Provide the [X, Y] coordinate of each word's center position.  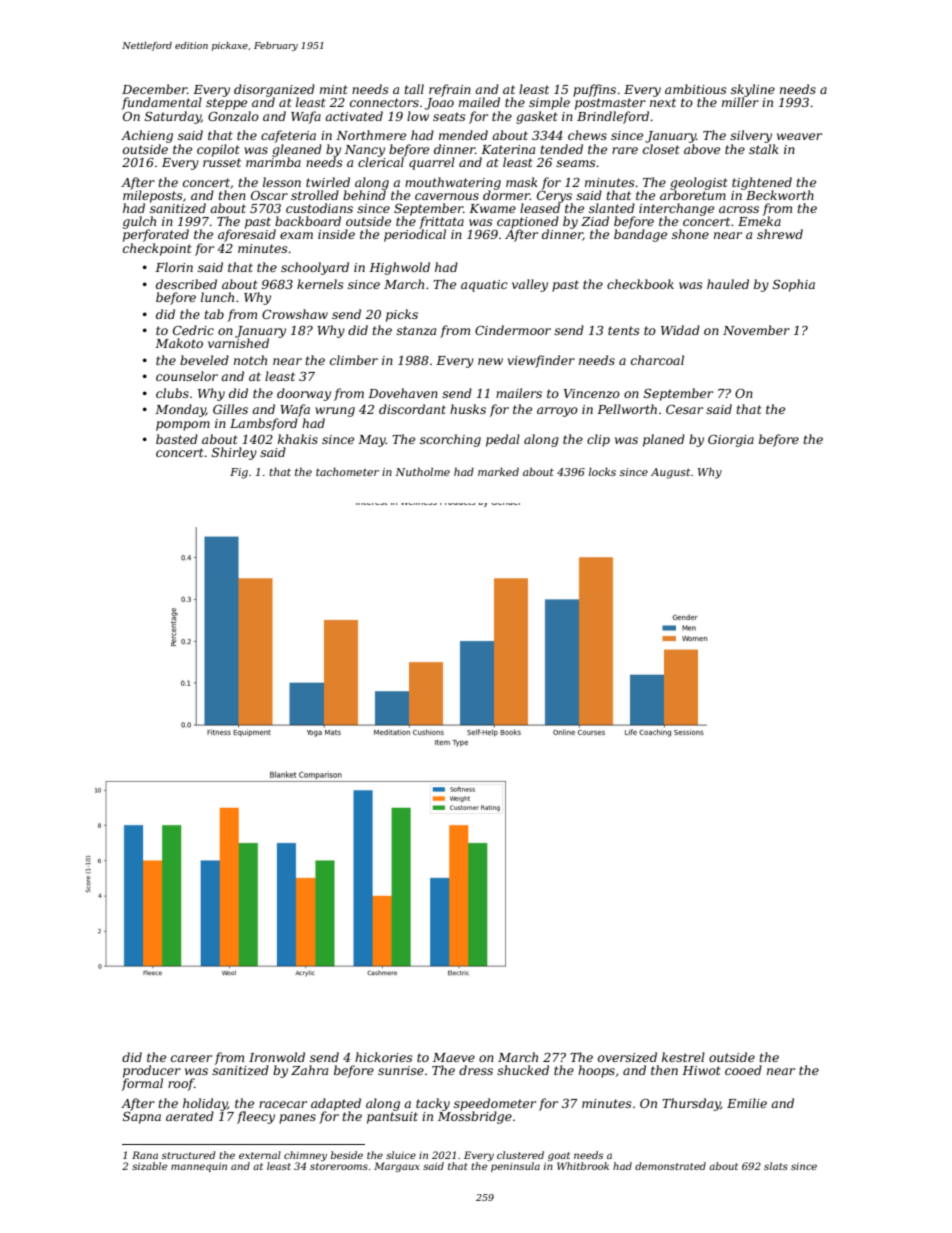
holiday [205, 1104]
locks [602, 471]
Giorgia [731, 441]
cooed [743, 1070]
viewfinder [541, 361]
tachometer [347, 471]
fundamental [161, 103]
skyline [753, 91]
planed [664, 440]
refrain [450, 90]
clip [598, 440]
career [191, 1058]
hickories [384, 1057]
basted [177, 439]
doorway [304, 394]
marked [498, 471]
